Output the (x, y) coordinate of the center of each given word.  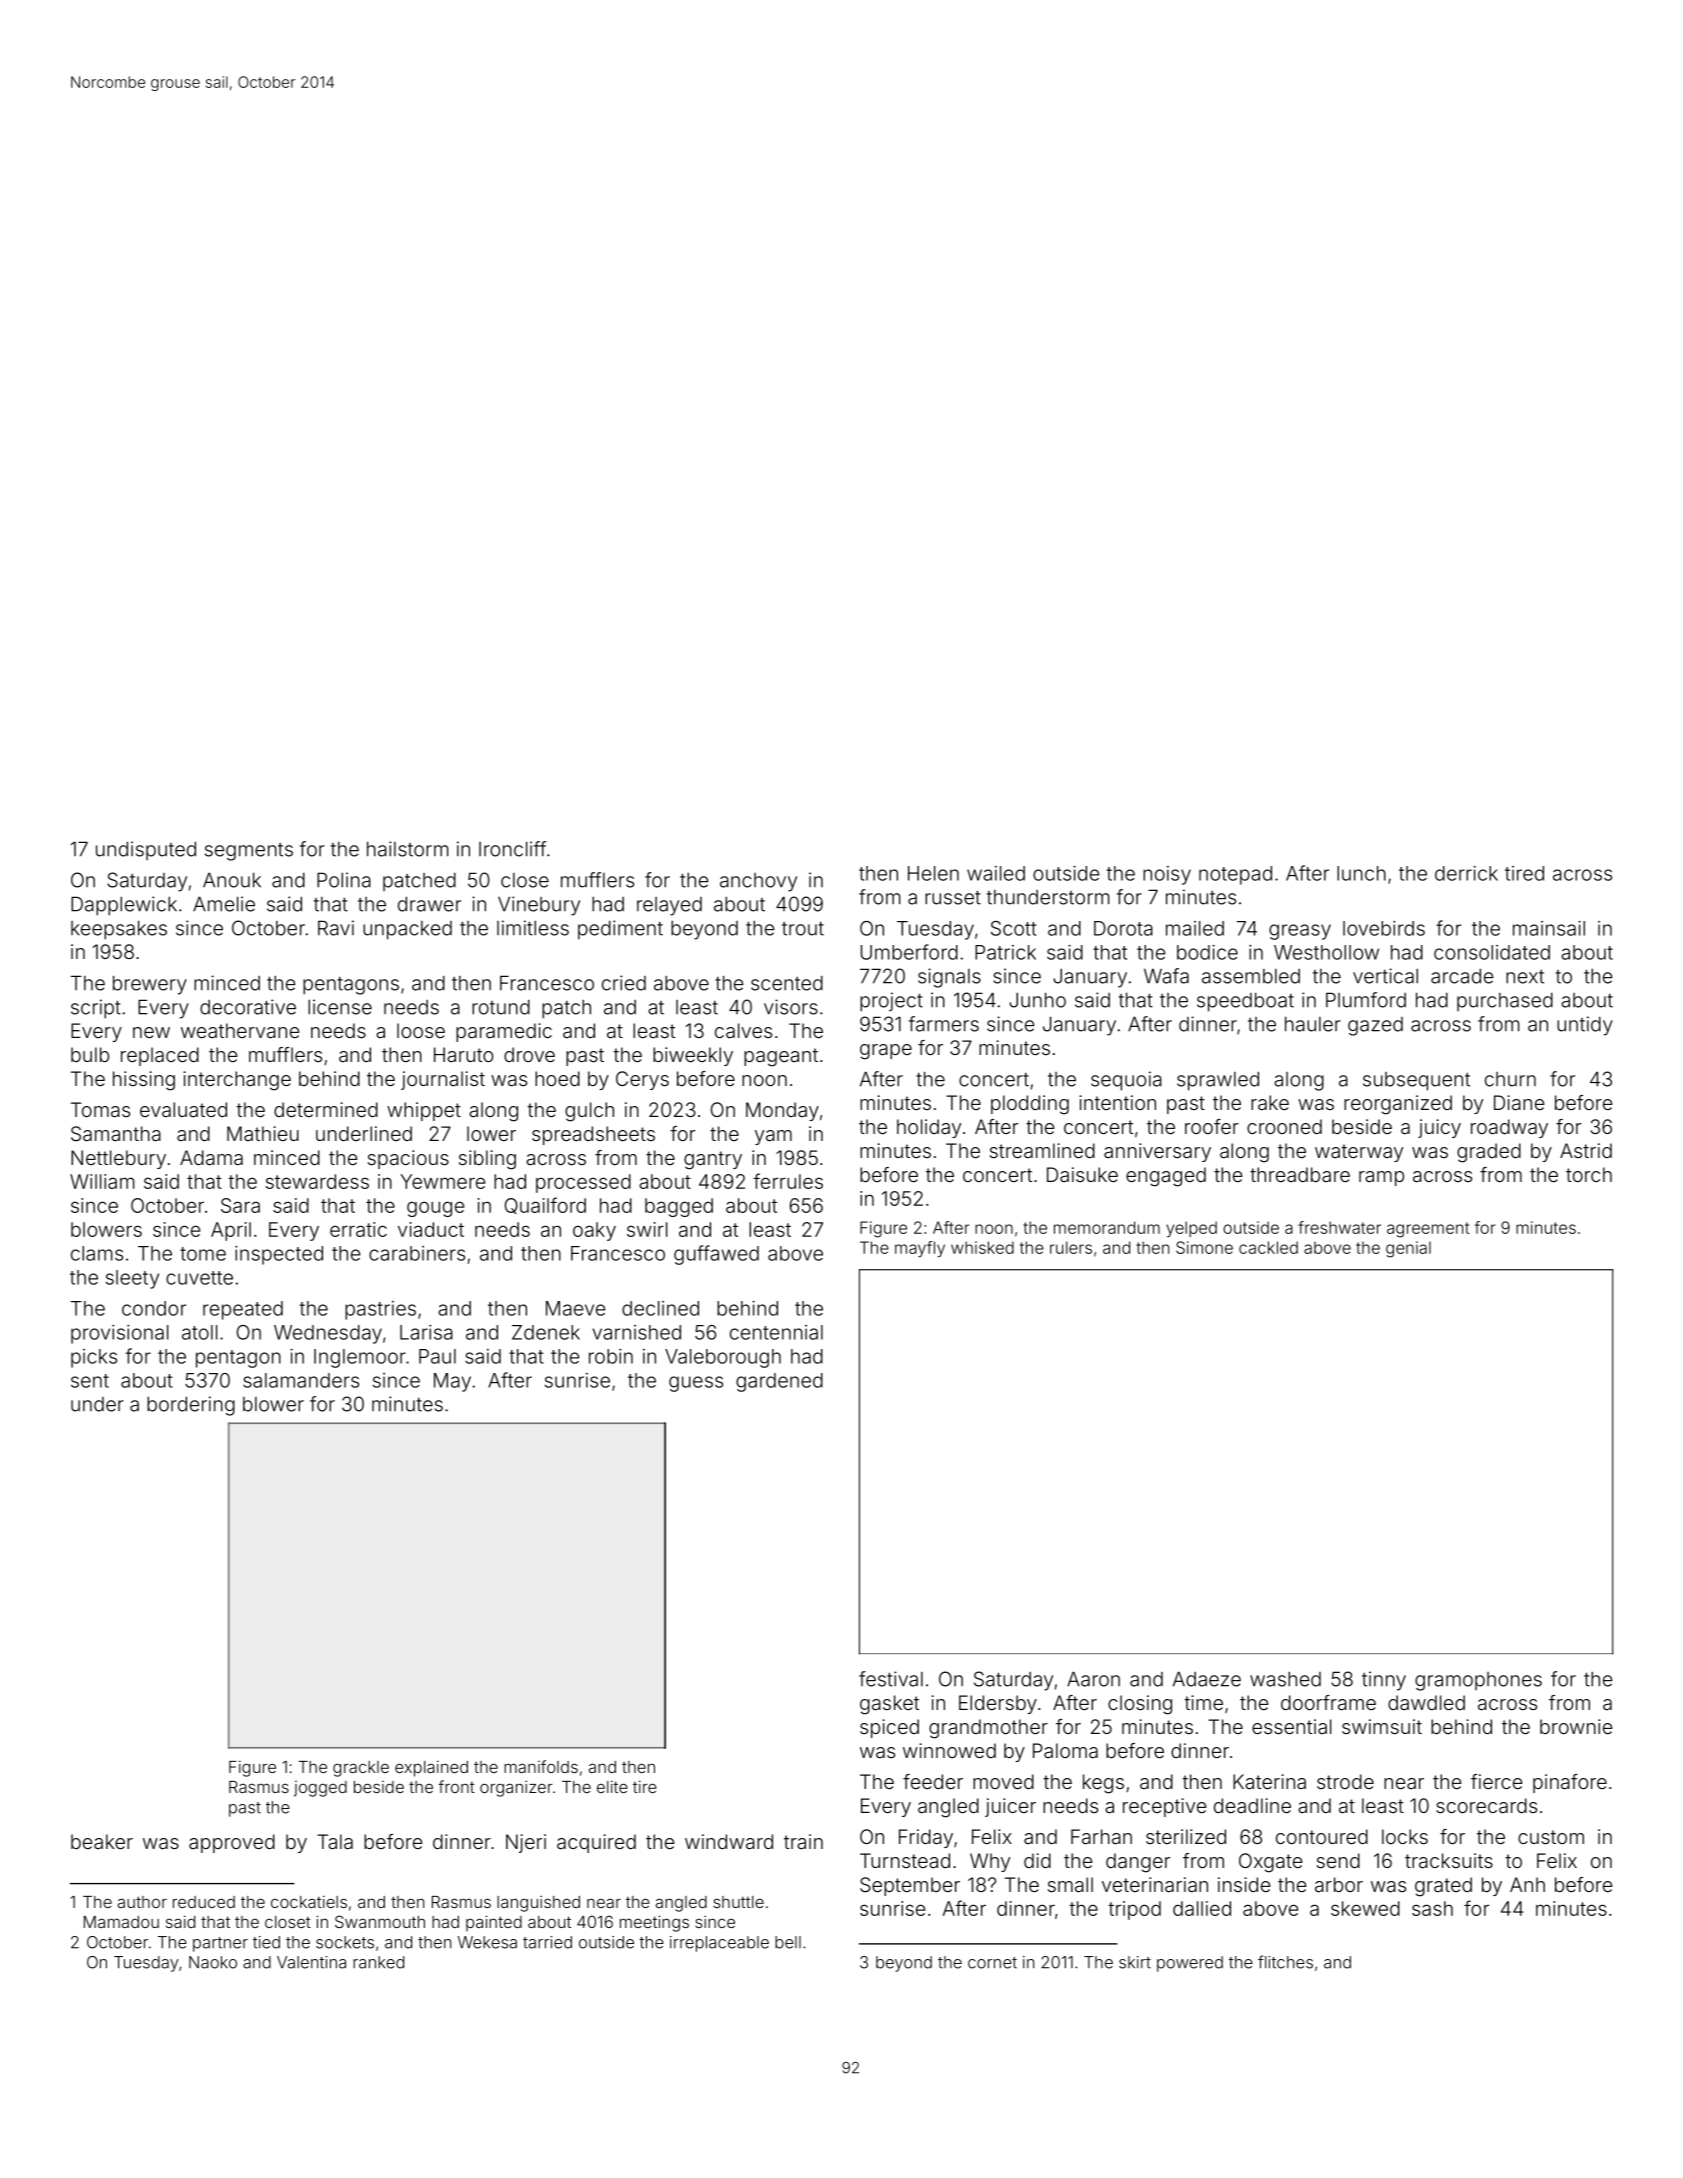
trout (803, 929)
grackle (361, 1769)
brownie (1576, 1726)
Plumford (1366, 1000)
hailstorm (407, 849)
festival (891, 1679)
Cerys (642, 1080)
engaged (1166, 1177)
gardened (779, 1382)
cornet (992, 1963)
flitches (1285, 1962)
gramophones (1478, 1681)
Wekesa (487, 1942)
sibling (487, 1160)
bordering (191, 1406)
